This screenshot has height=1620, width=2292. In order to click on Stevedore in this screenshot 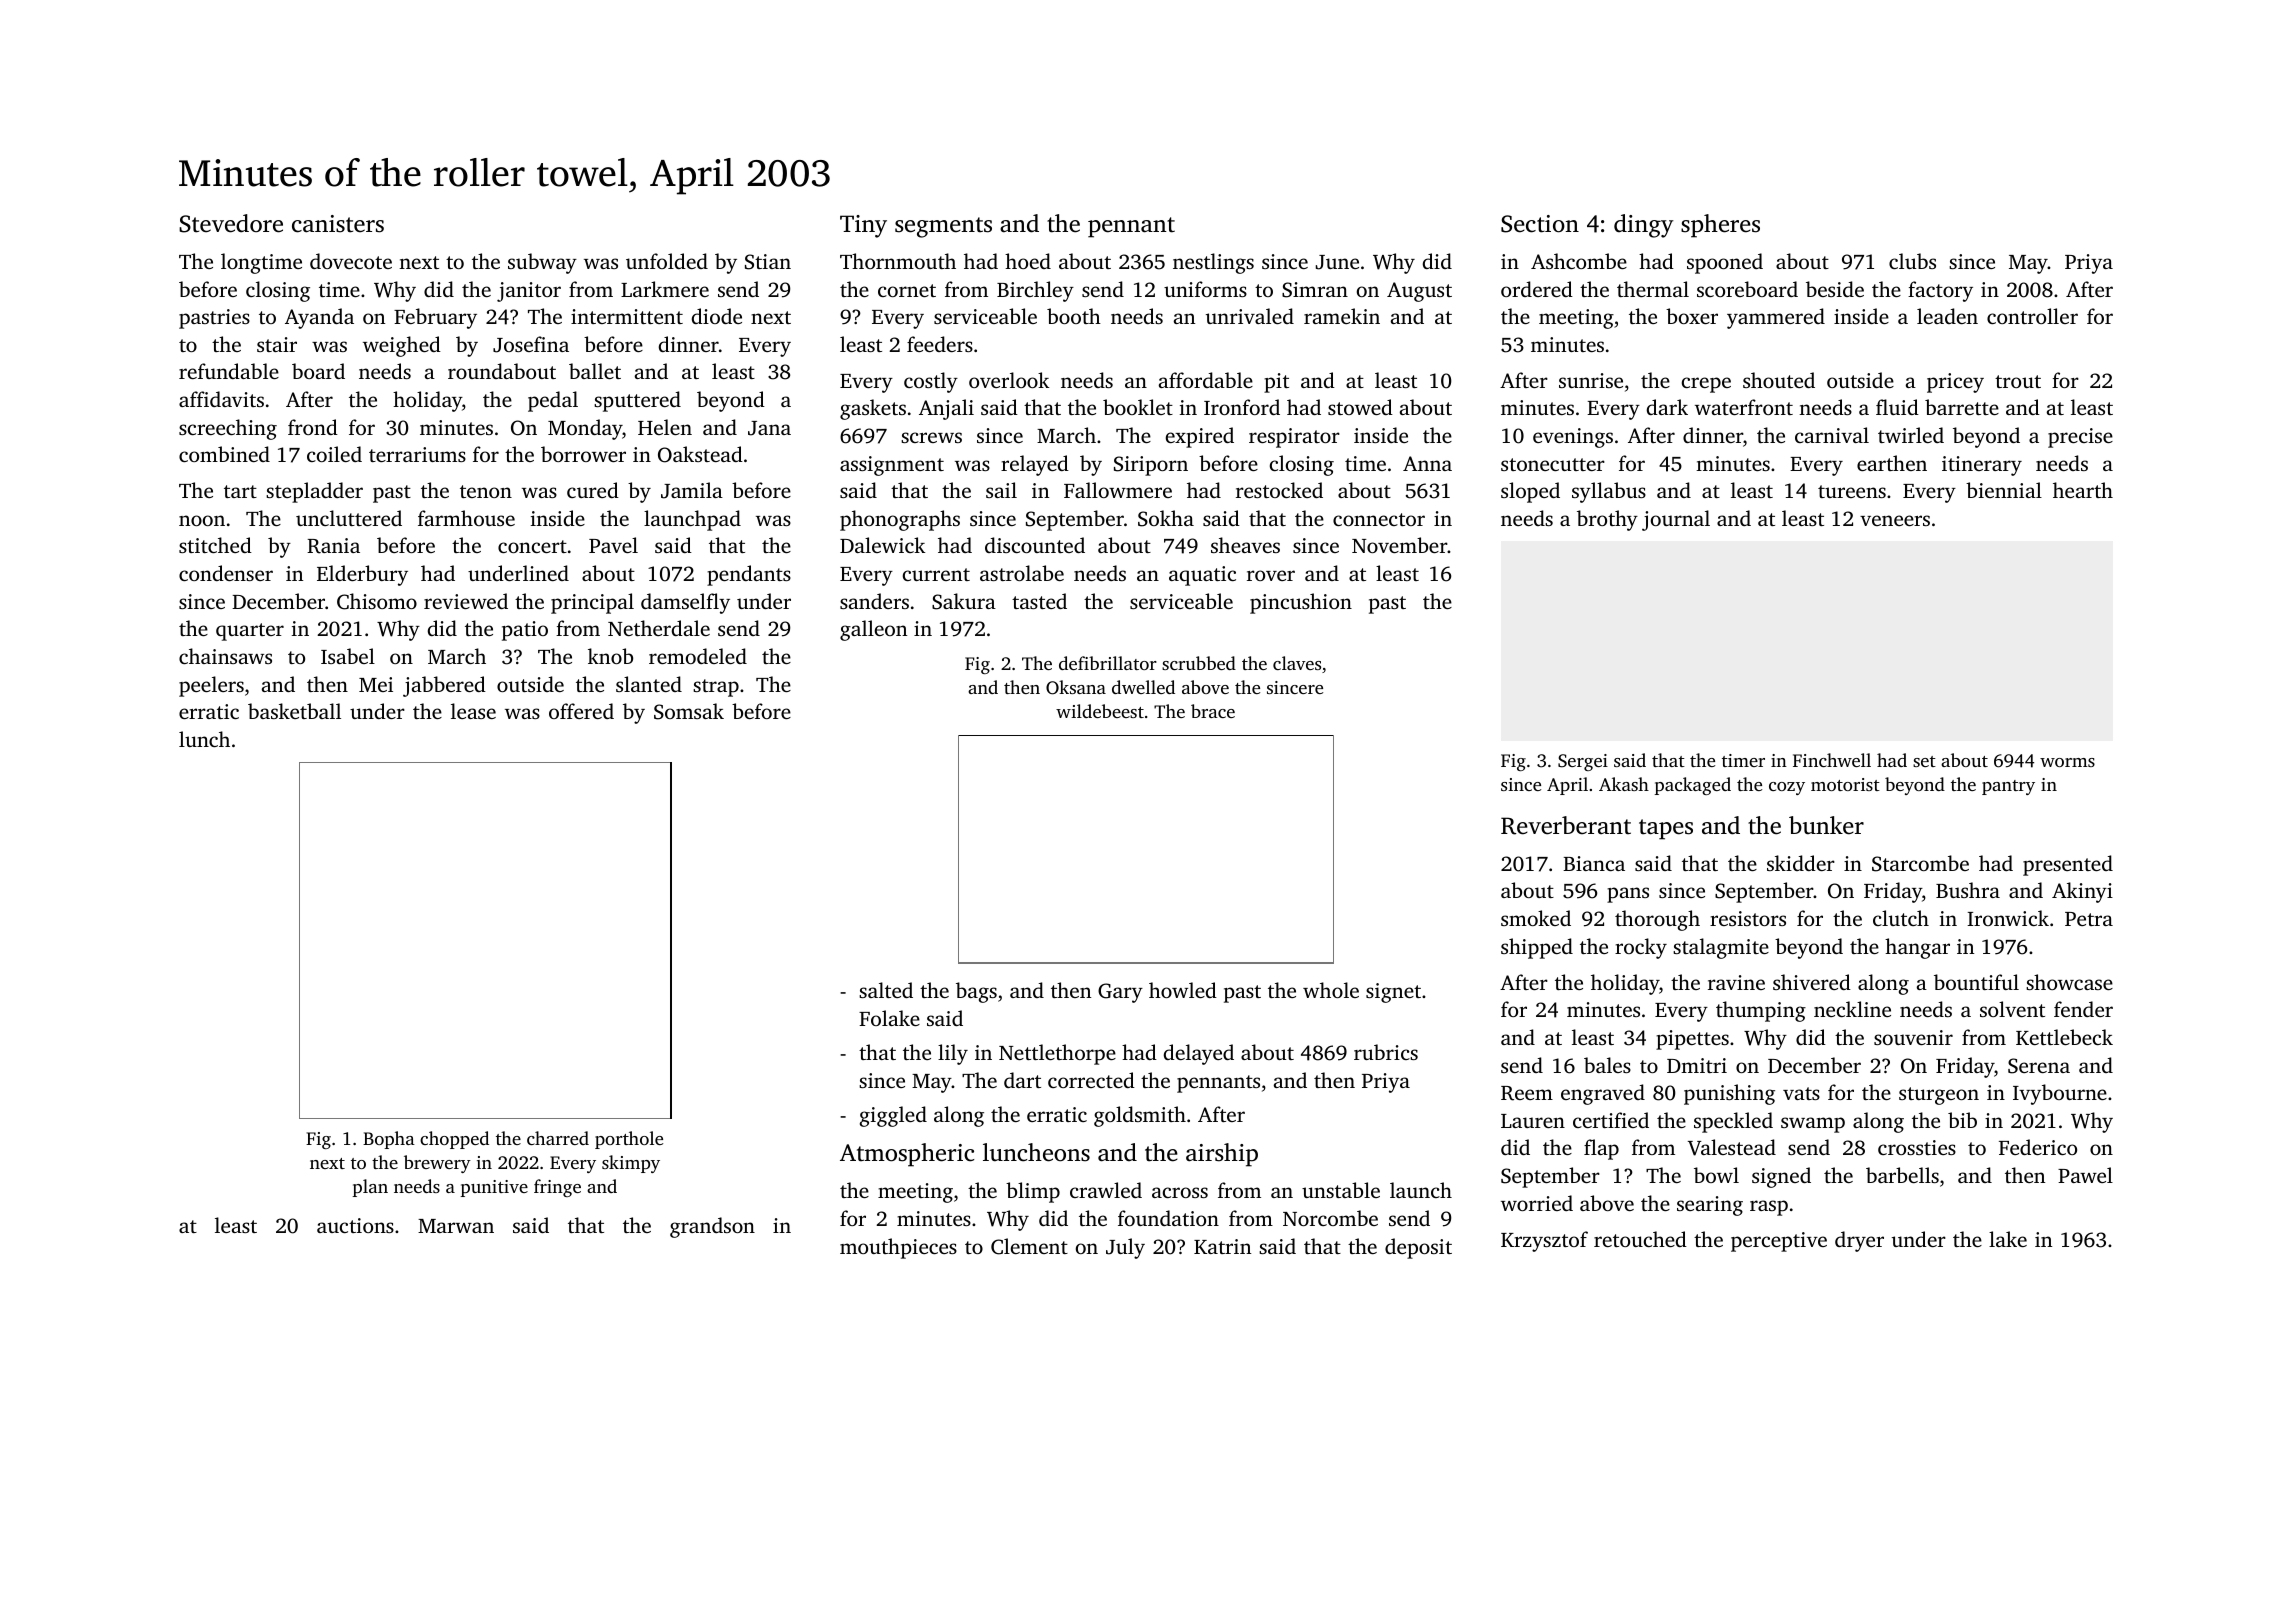, I will do `click(231, 223)`.
